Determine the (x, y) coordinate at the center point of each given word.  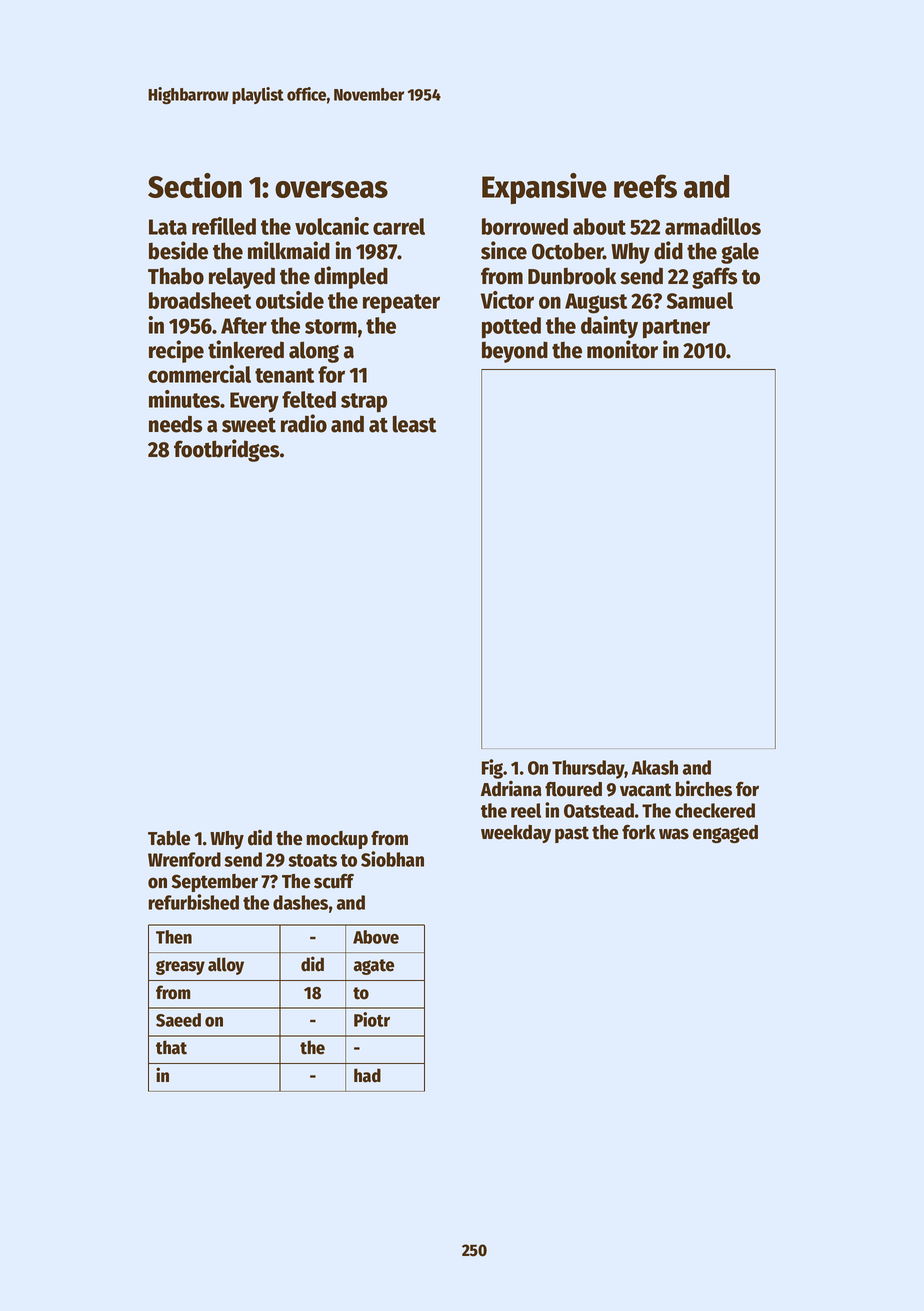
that (171, 1047)
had (367, 1075)
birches (704, 789)
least (415, 424)
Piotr (372, 1019)
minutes (184, 399)
